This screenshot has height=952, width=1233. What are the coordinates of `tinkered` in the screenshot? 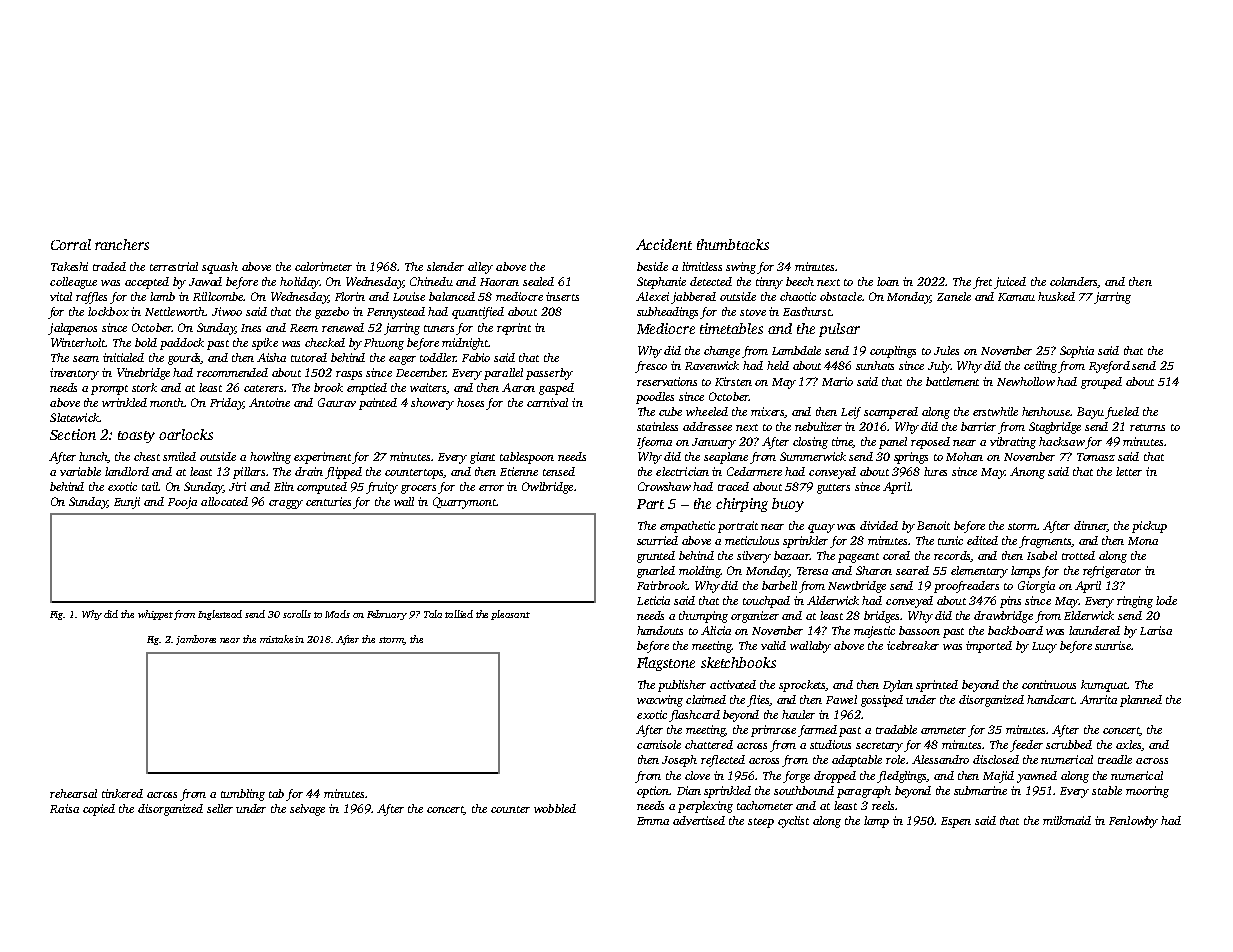 It's located at (122, 793).
